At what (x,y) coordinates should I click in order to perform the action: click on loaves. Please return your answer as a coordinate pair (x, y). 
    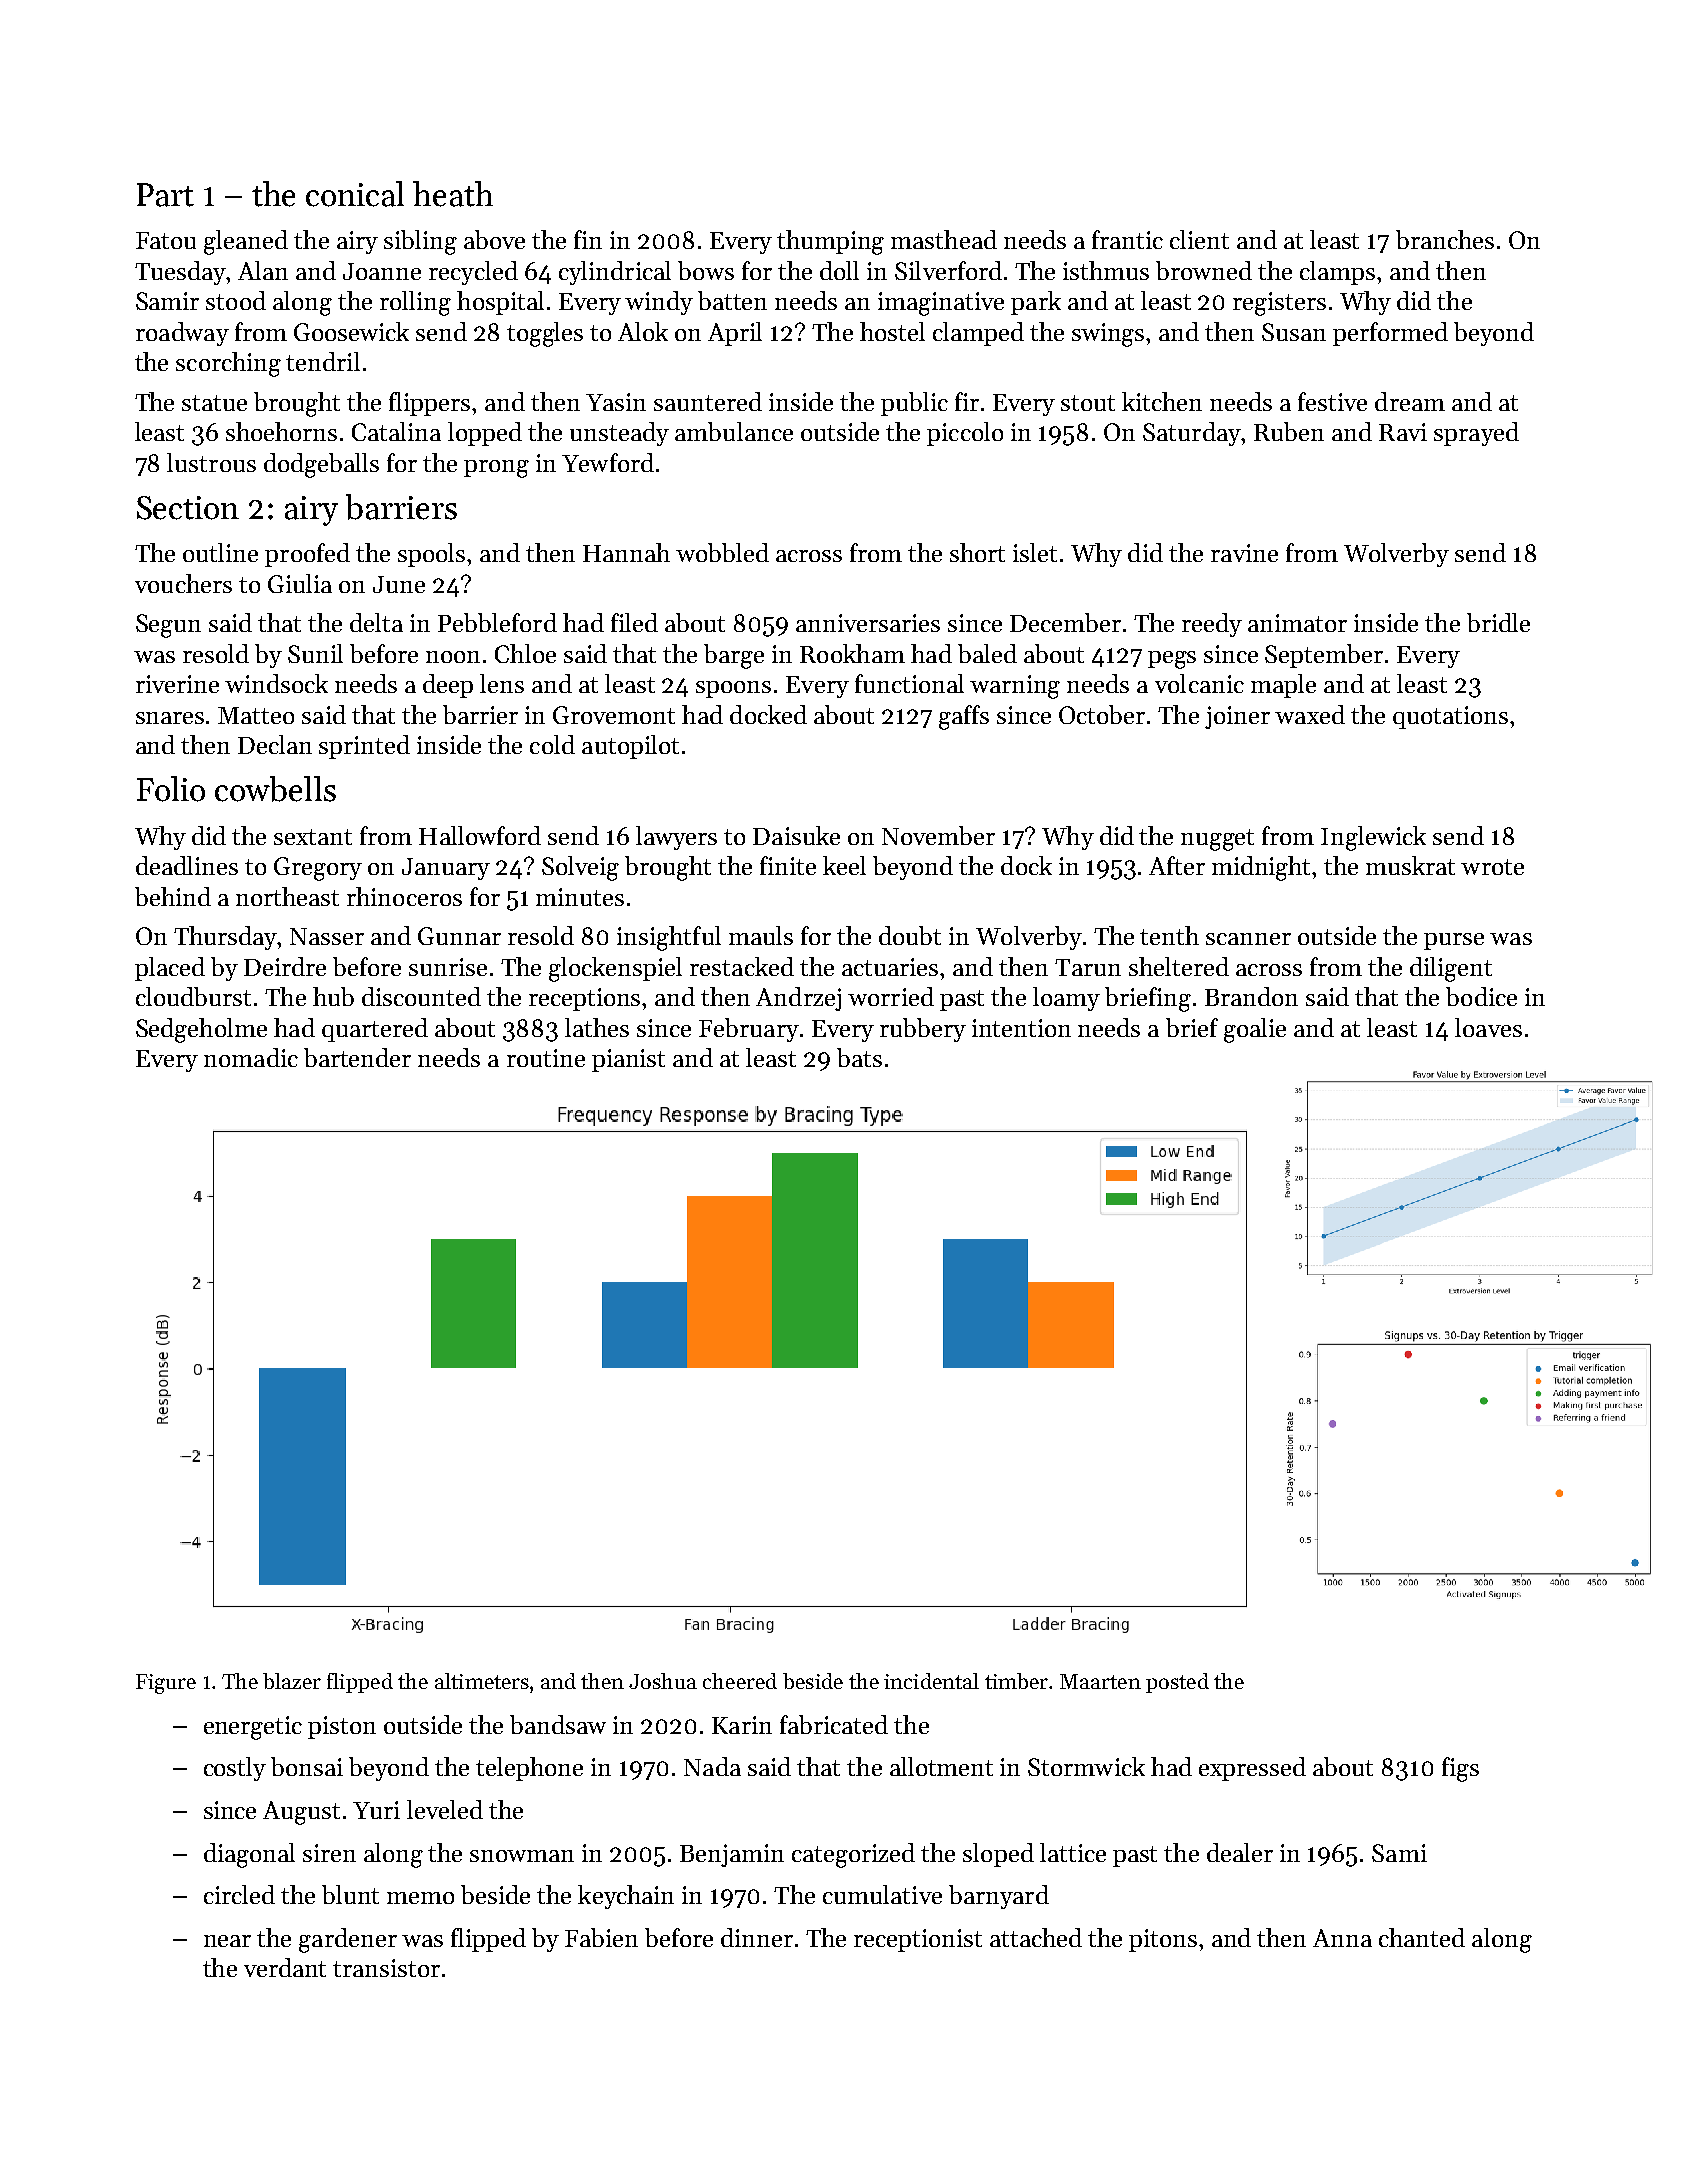
    Looking at the image, I should click on (1488, 1027).
